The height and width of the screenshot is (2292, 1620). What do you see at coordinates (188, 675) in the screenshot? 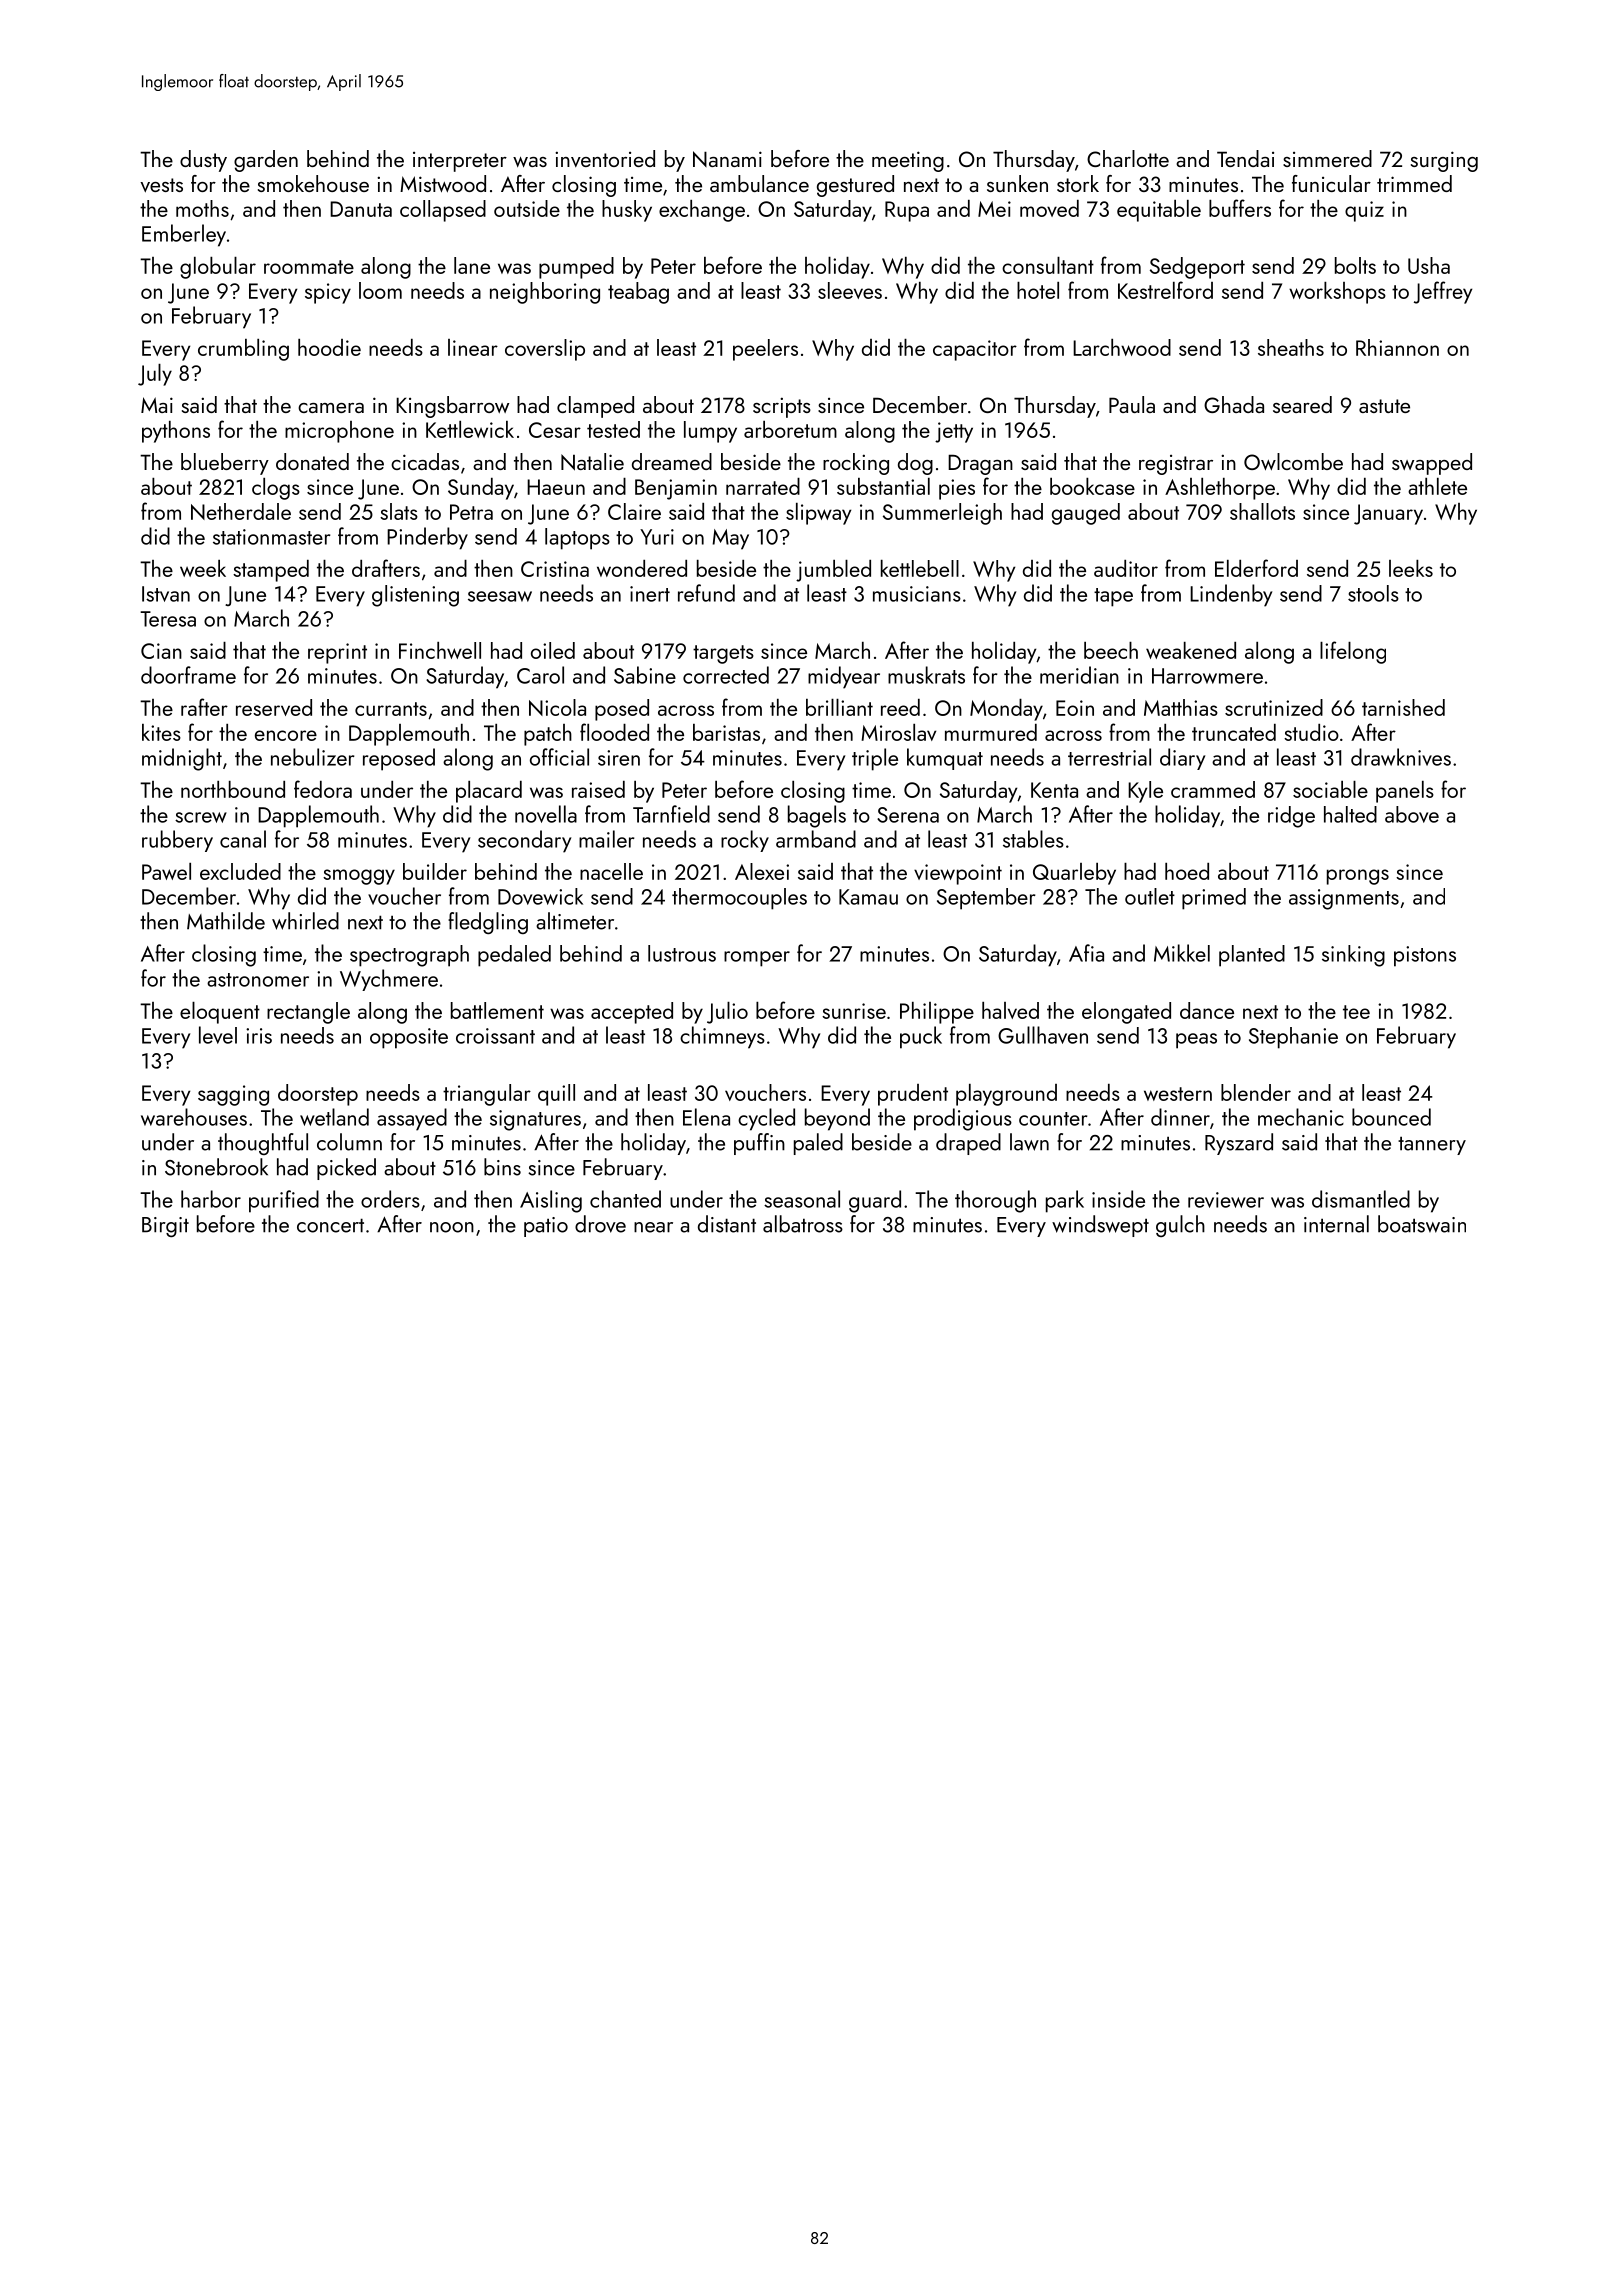
I see `doorframe` at bounding box center [188, 675].
